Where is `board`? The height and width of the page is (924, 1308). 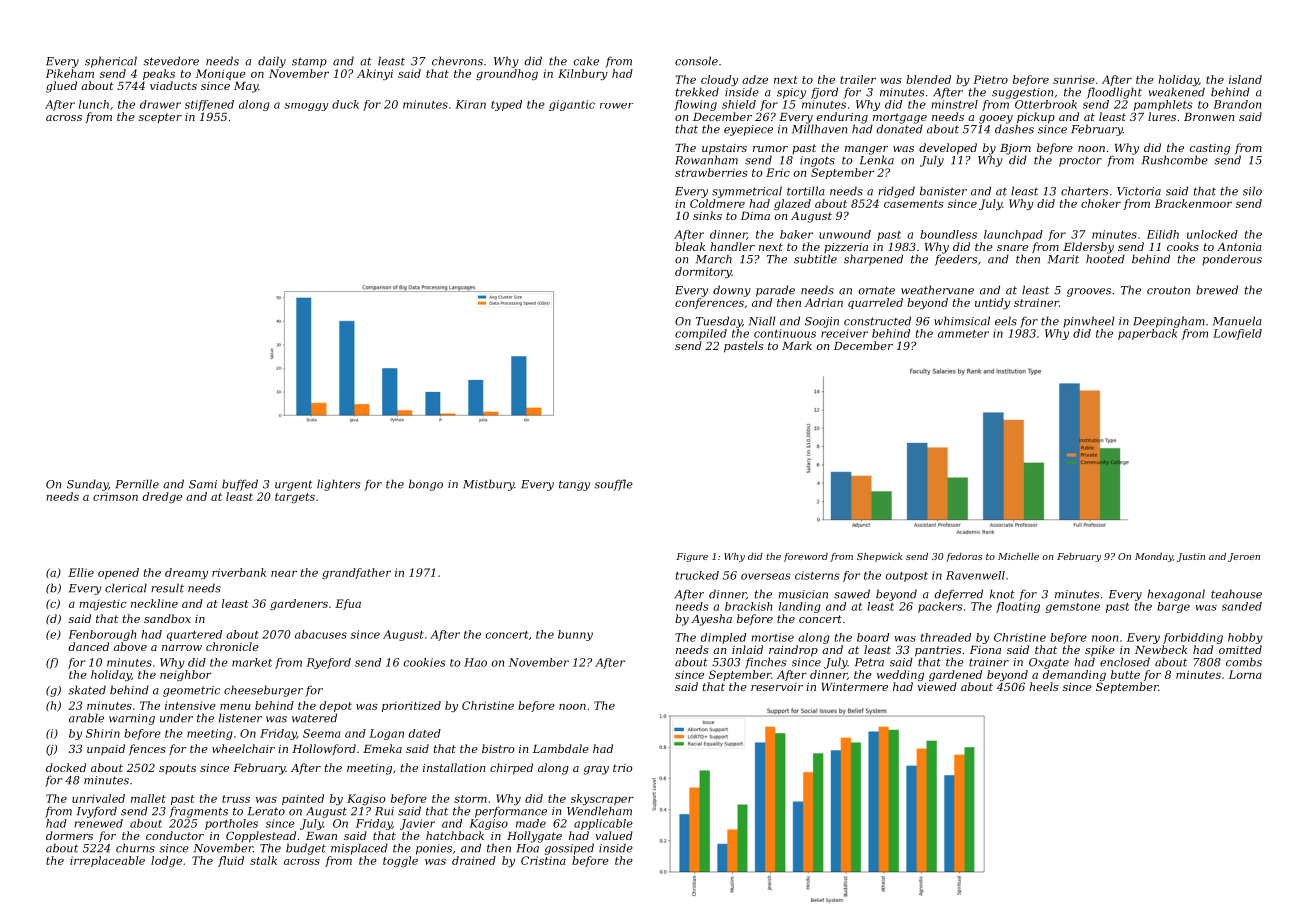 board is located at coordinates (873, 637).
